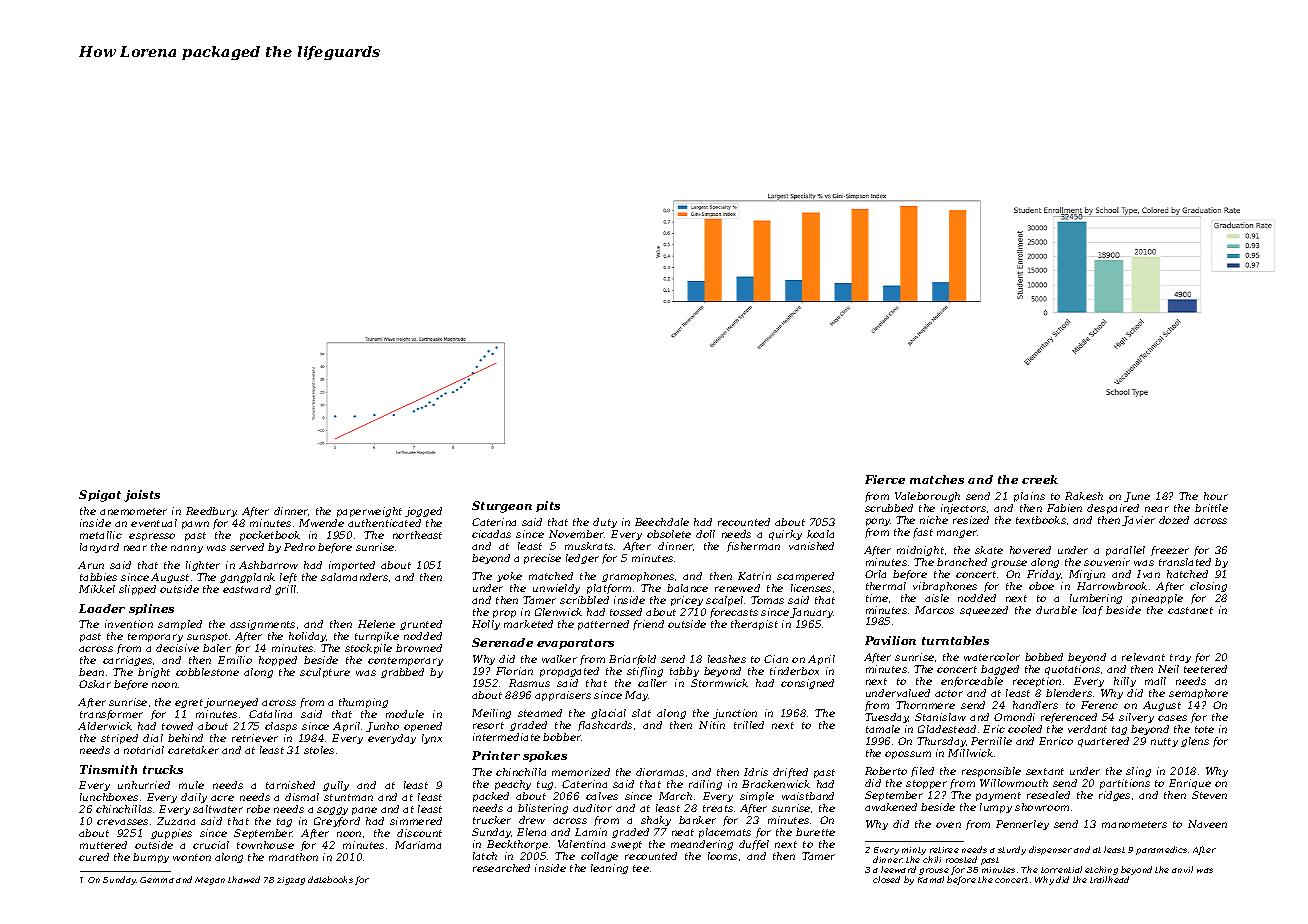  What do you see at coordinates (94, 857) in the document?
I see `cured` at bounding box center [94, 857].
